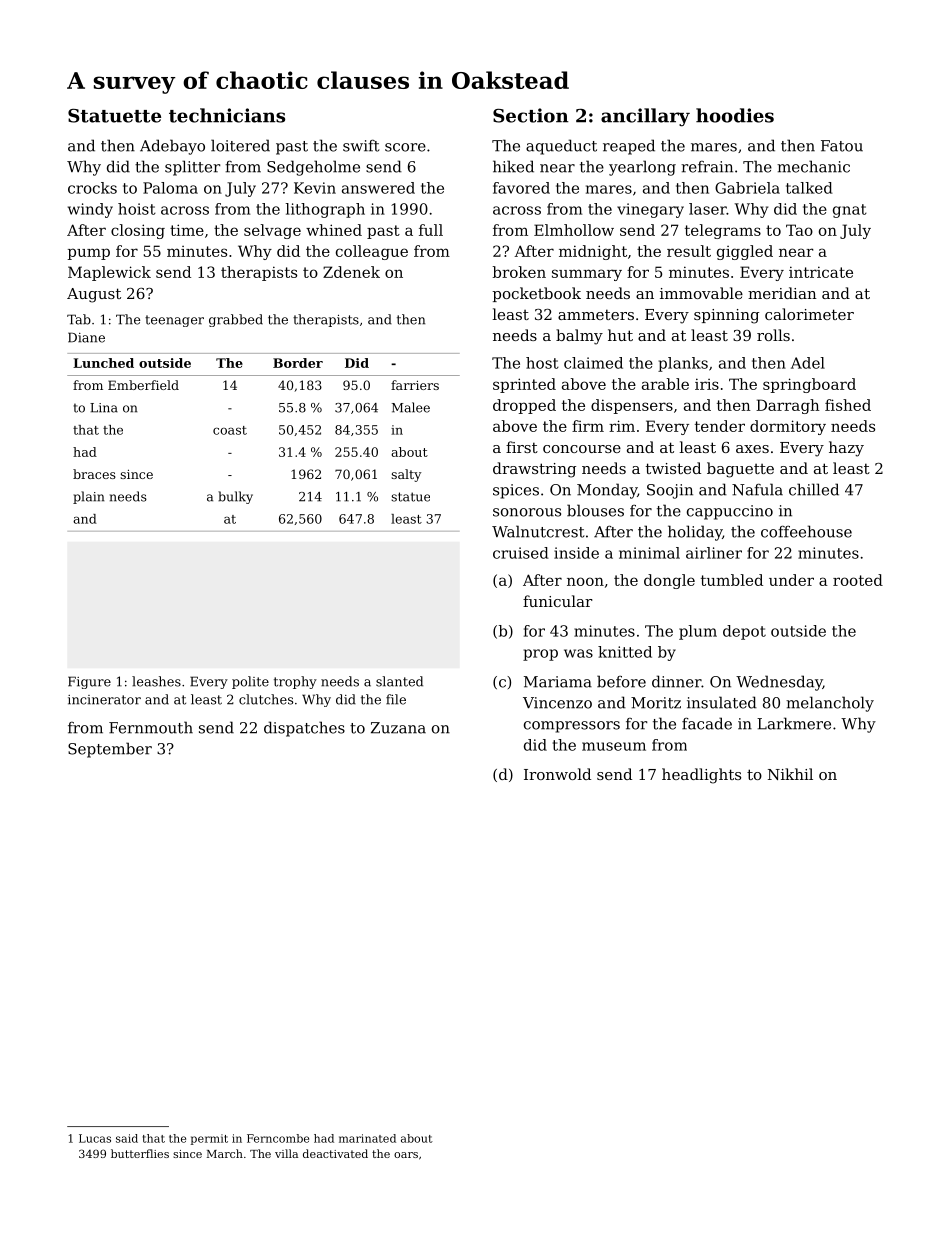  Describe the element at coordinates (89, 254) in the image. I see `pump` at that location.
